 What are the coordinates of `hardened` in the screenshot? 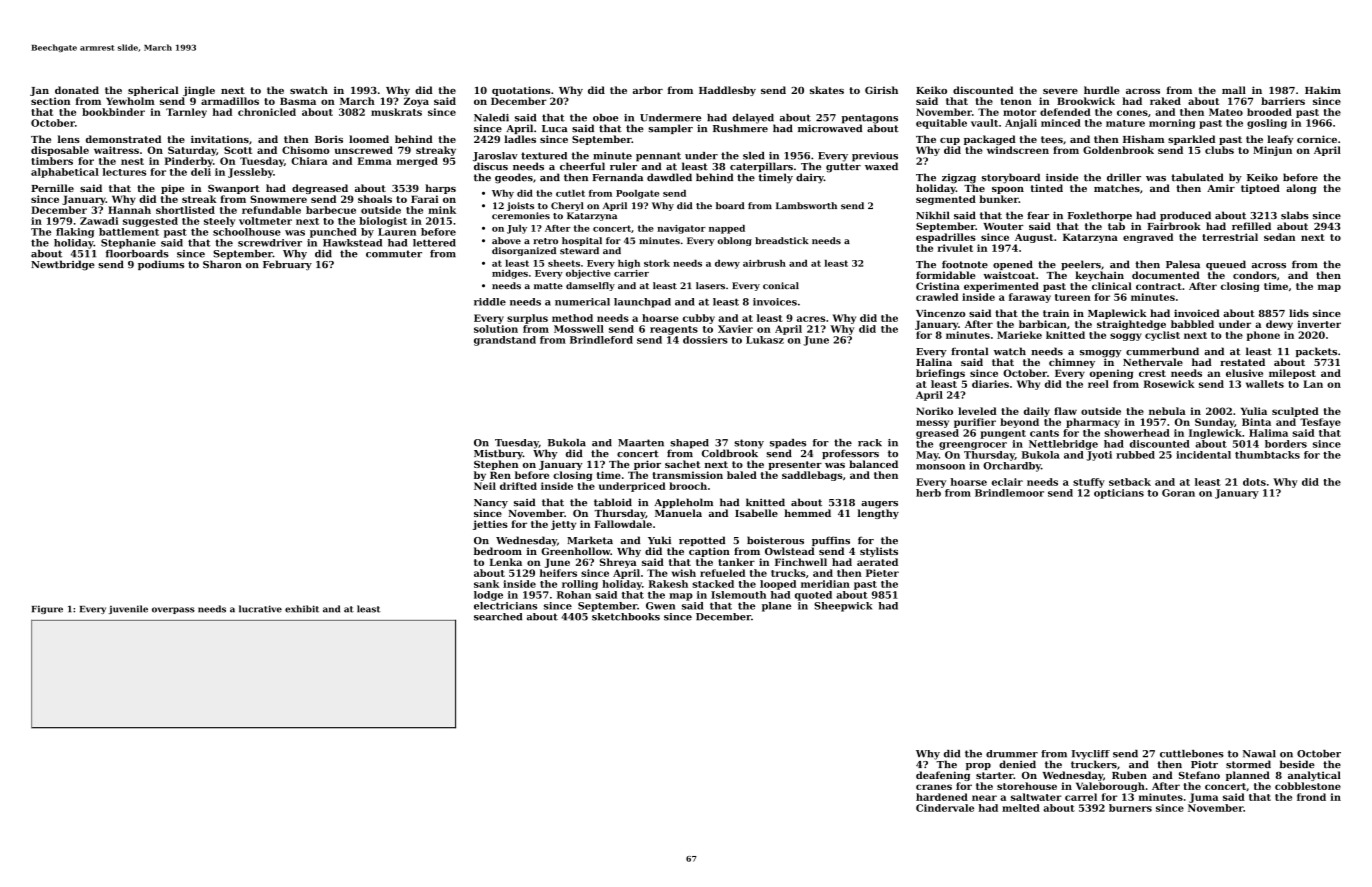 It's located at (942, 797).
